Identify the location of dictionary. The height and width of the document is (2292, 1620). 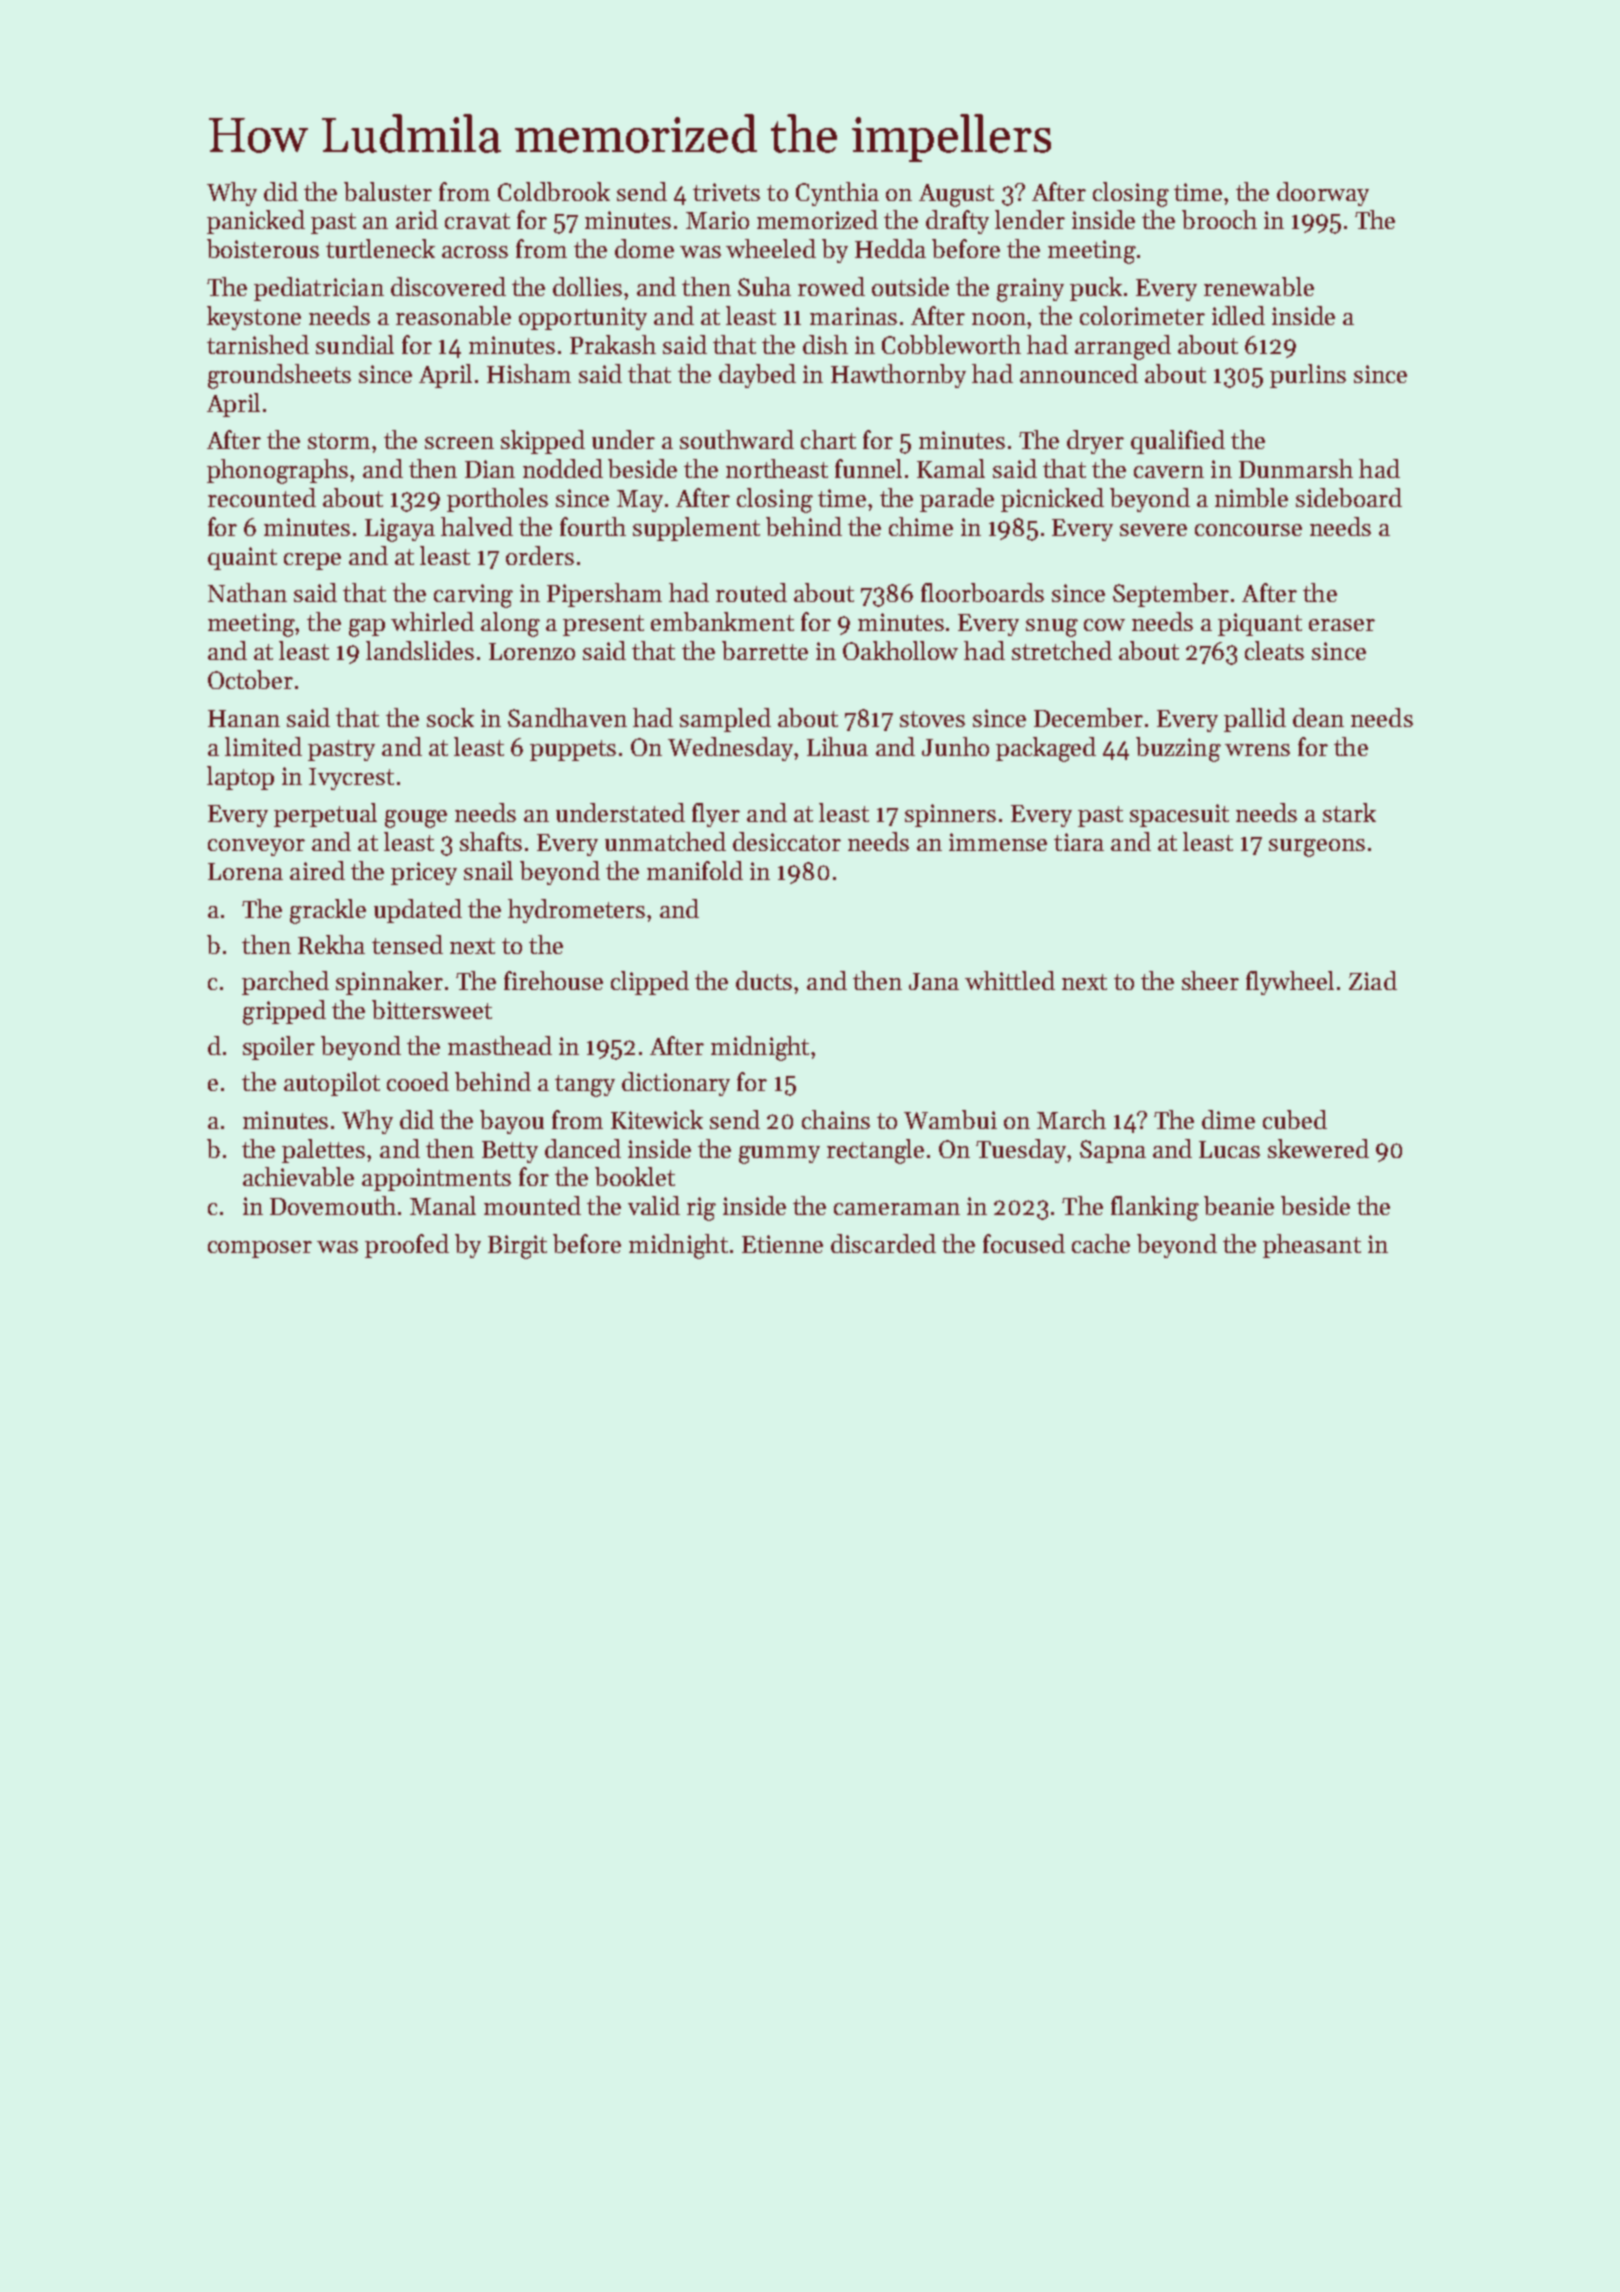
(676, 1084).
